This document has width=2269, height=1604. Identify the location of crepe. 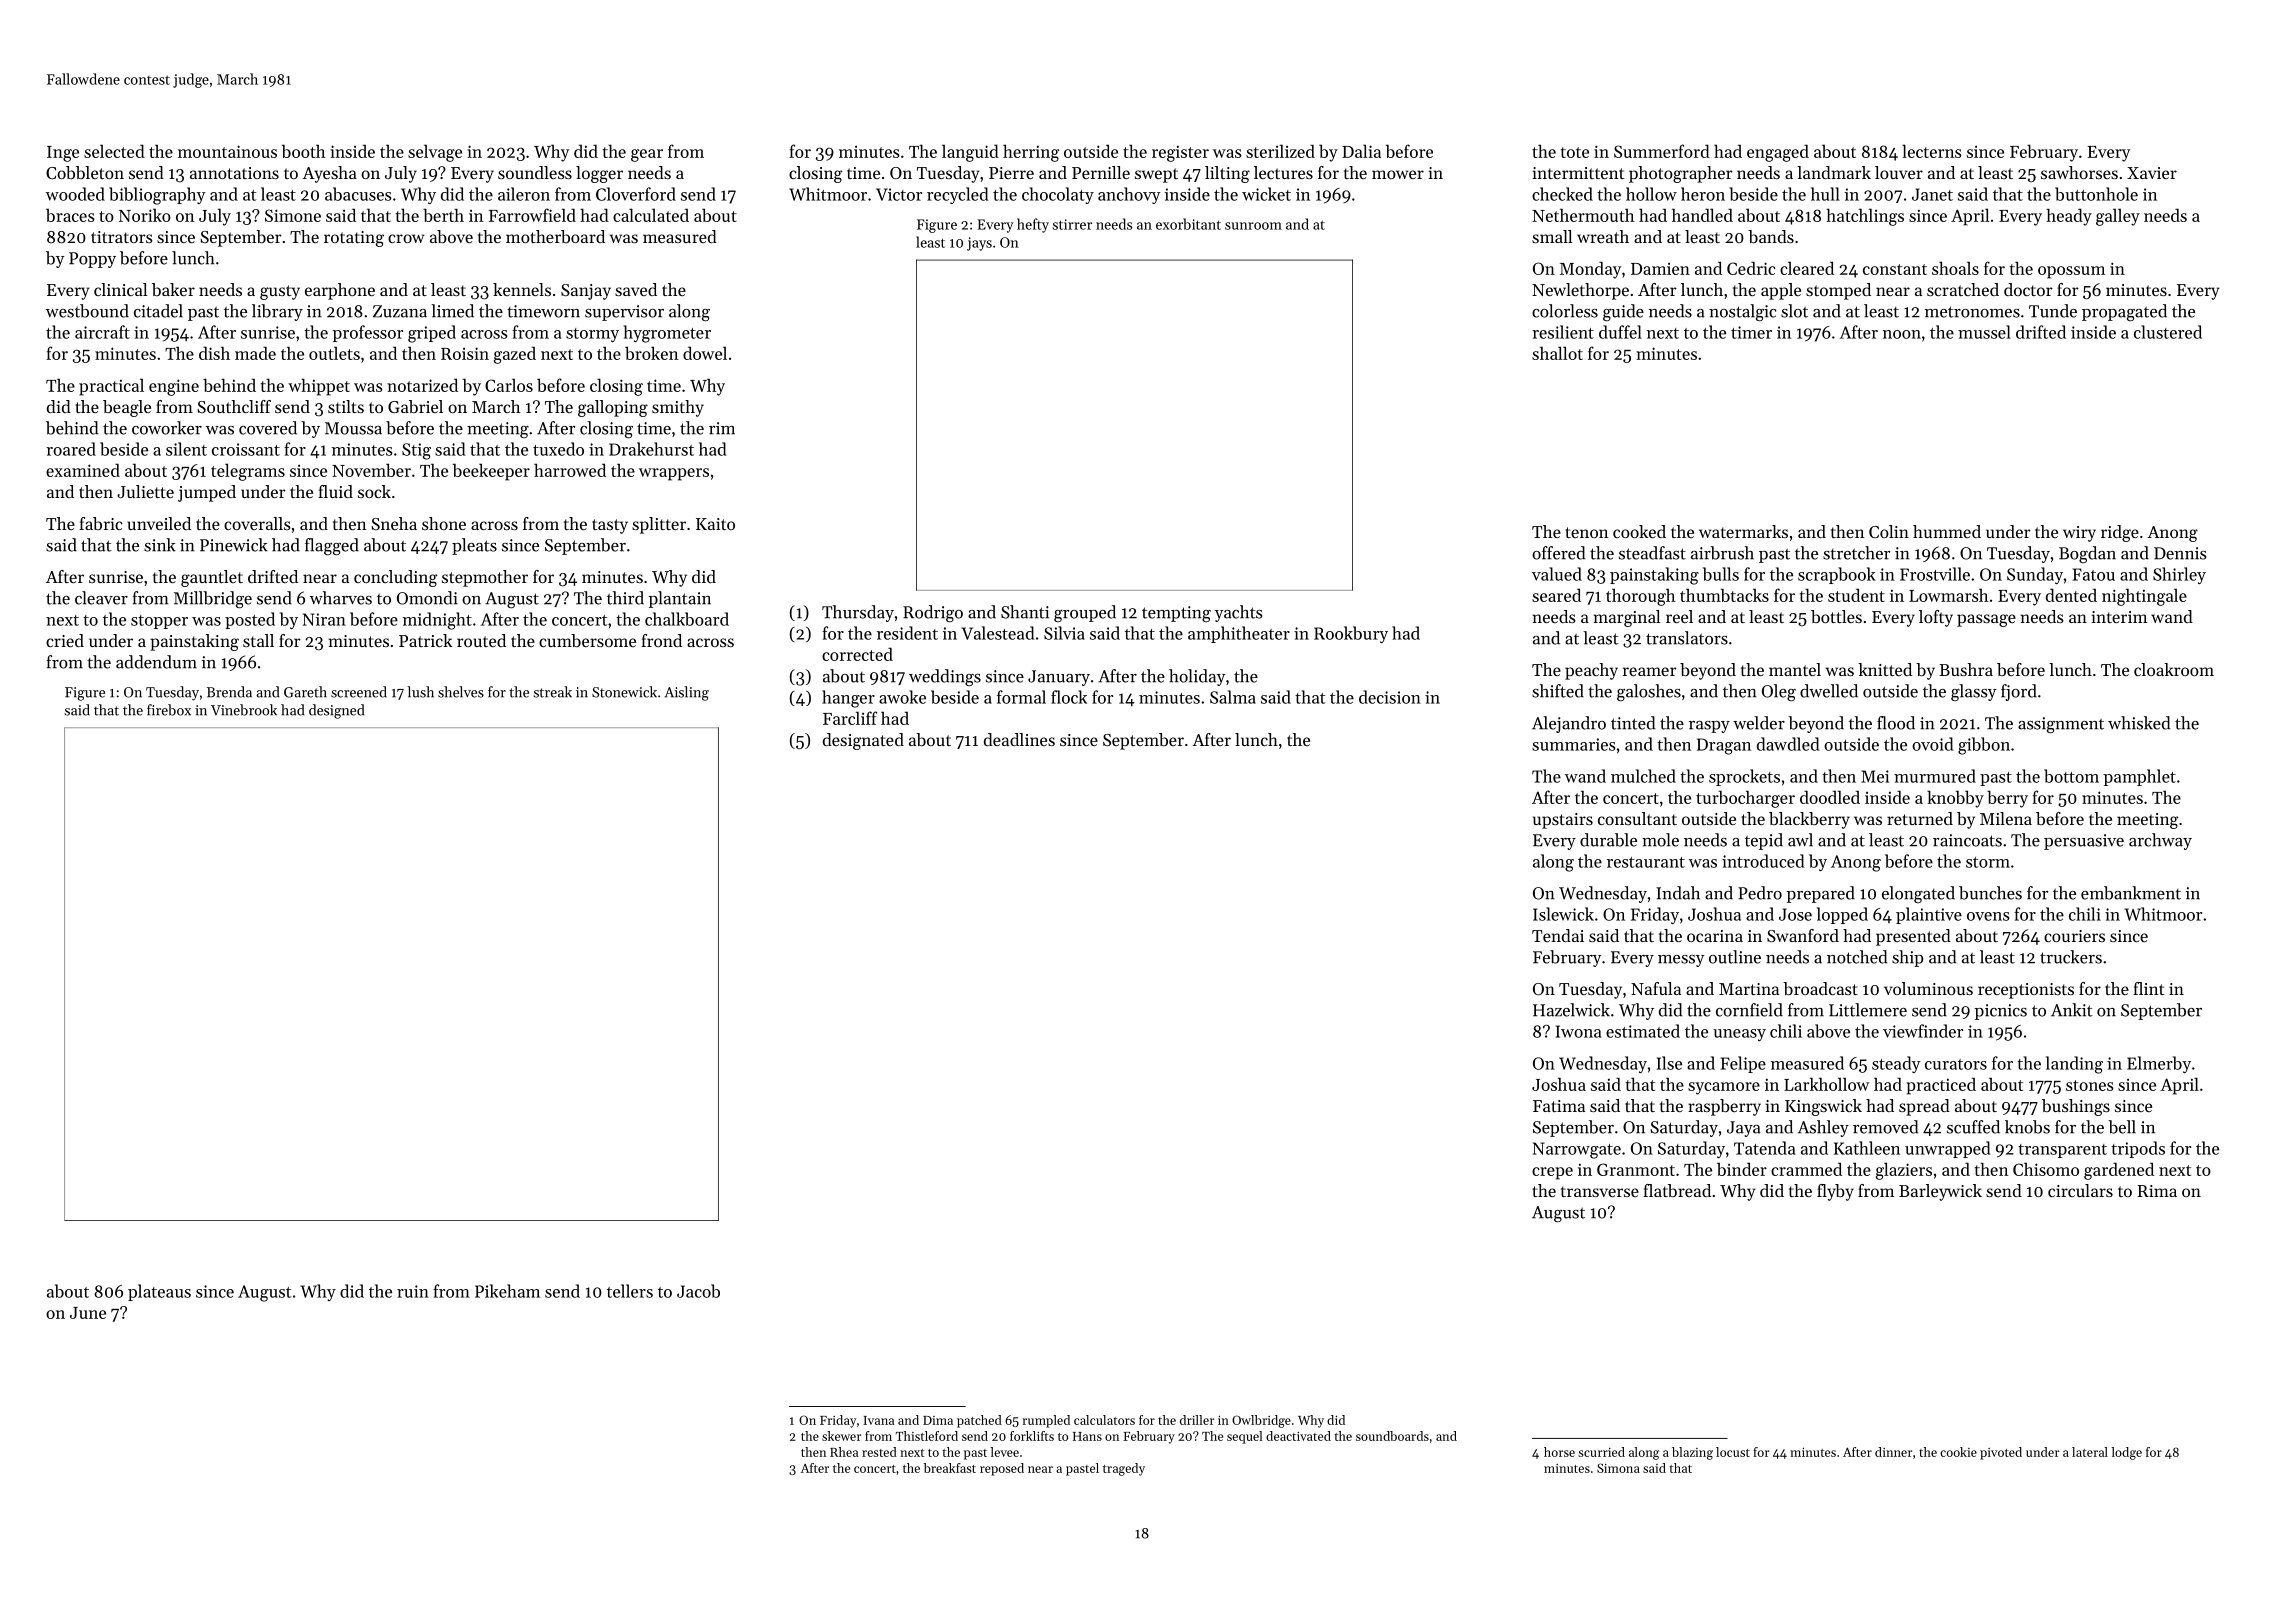
(1552, 1173).
